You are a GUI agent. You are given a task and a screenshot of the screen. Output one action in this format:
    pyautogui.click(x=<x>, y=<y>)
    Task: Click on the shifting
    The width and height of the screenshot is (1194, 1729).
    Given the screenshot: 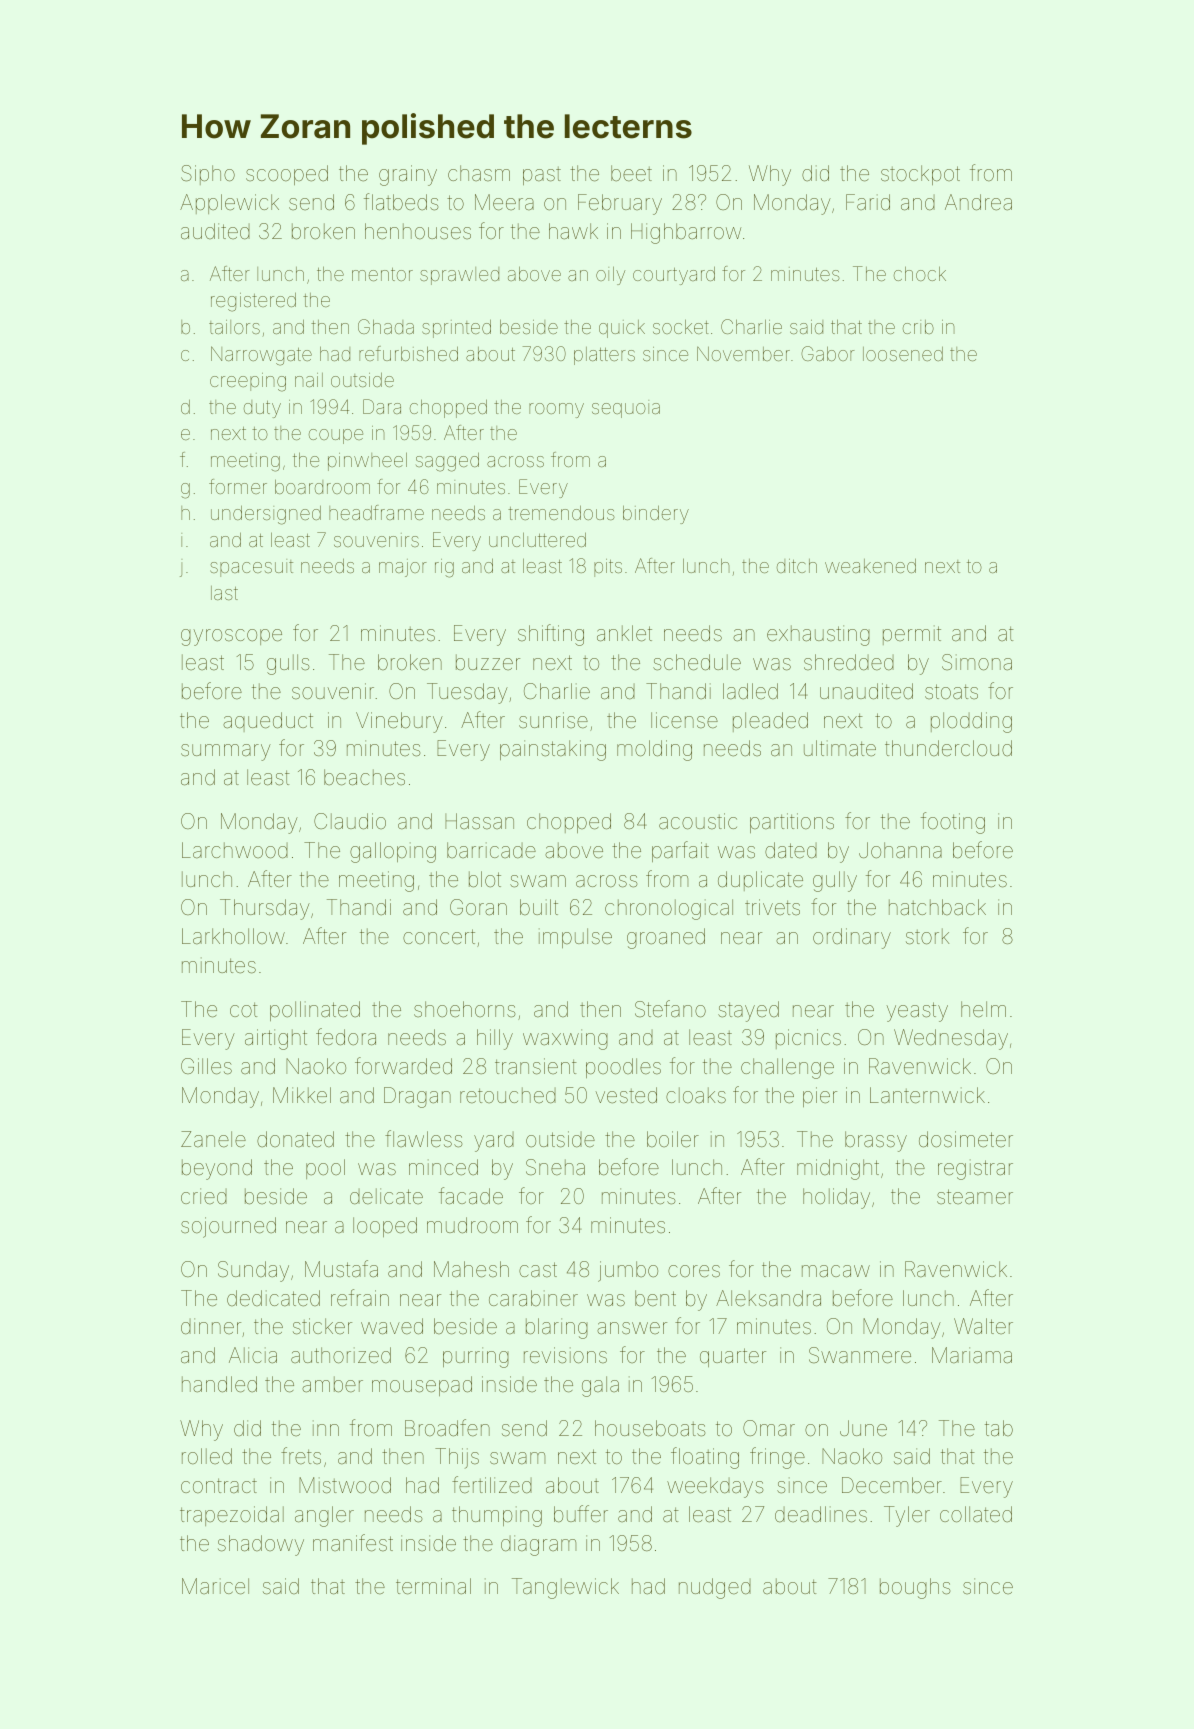 What is the action you would take?
    pyautogui.click(x=551, y=635)
